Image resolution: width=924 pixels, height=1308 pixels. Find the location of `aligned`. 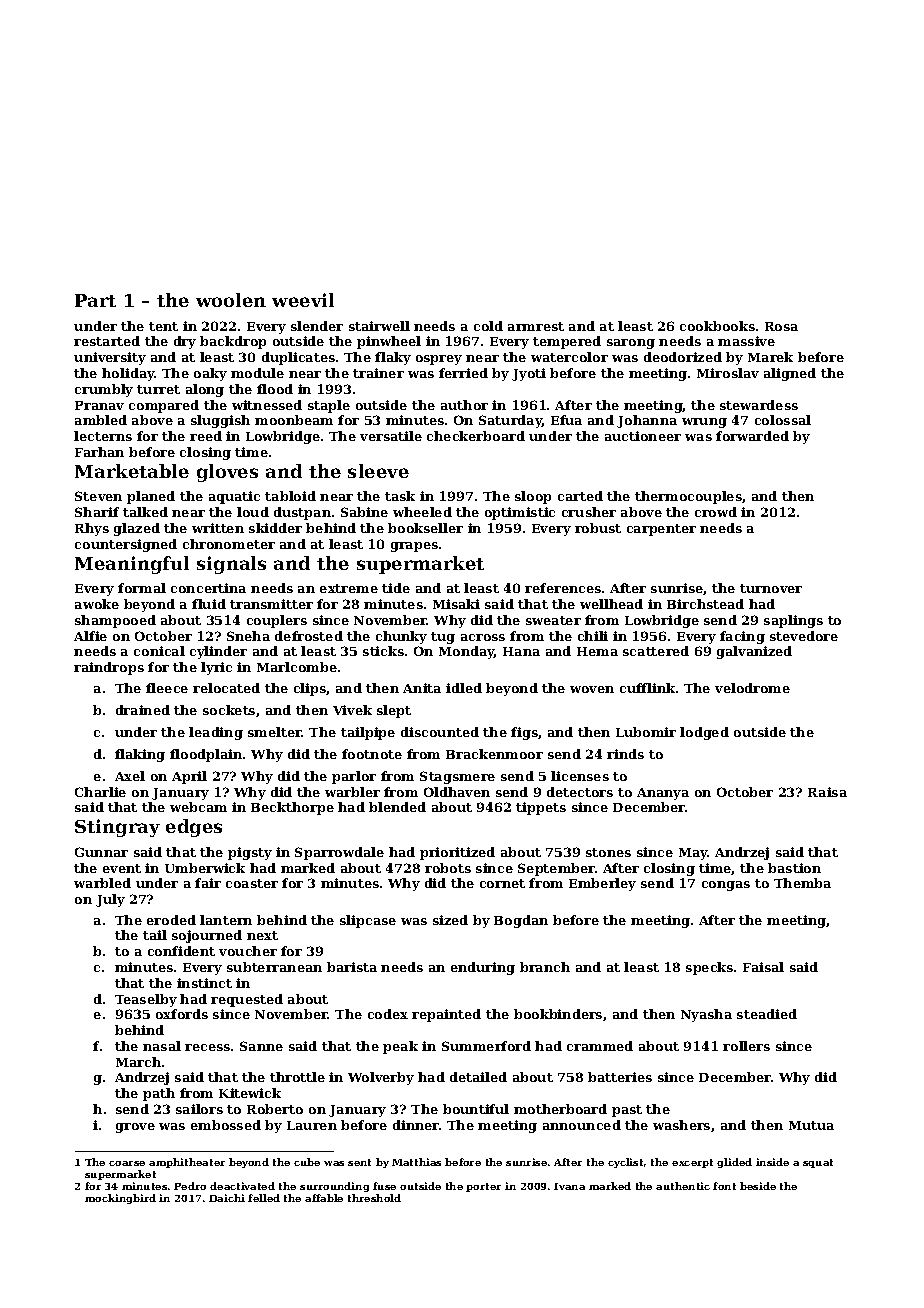

aligned is located at coordinates (790, 374).
